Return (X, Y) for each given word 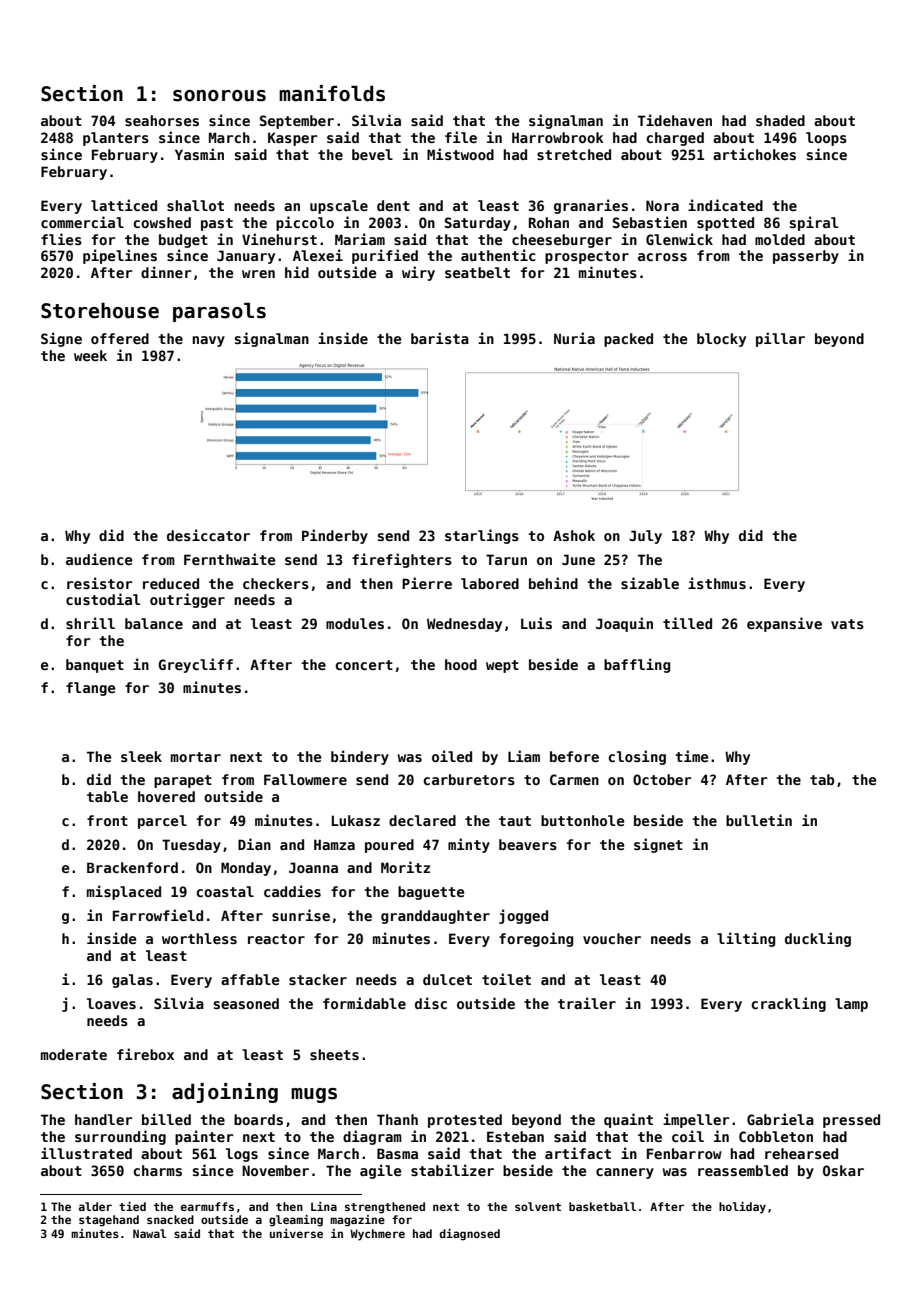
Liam (524, 756)
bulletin (759, 820)
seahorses (162, 120)
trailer (587, 1003)
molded (780, 239)
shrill (90, 623)
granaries (591, 206)
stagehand (109, 1221)
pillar (780, 339)
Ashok (574, 535)
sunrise (301, 915)
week (90, 355)
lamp (851, 1005)
